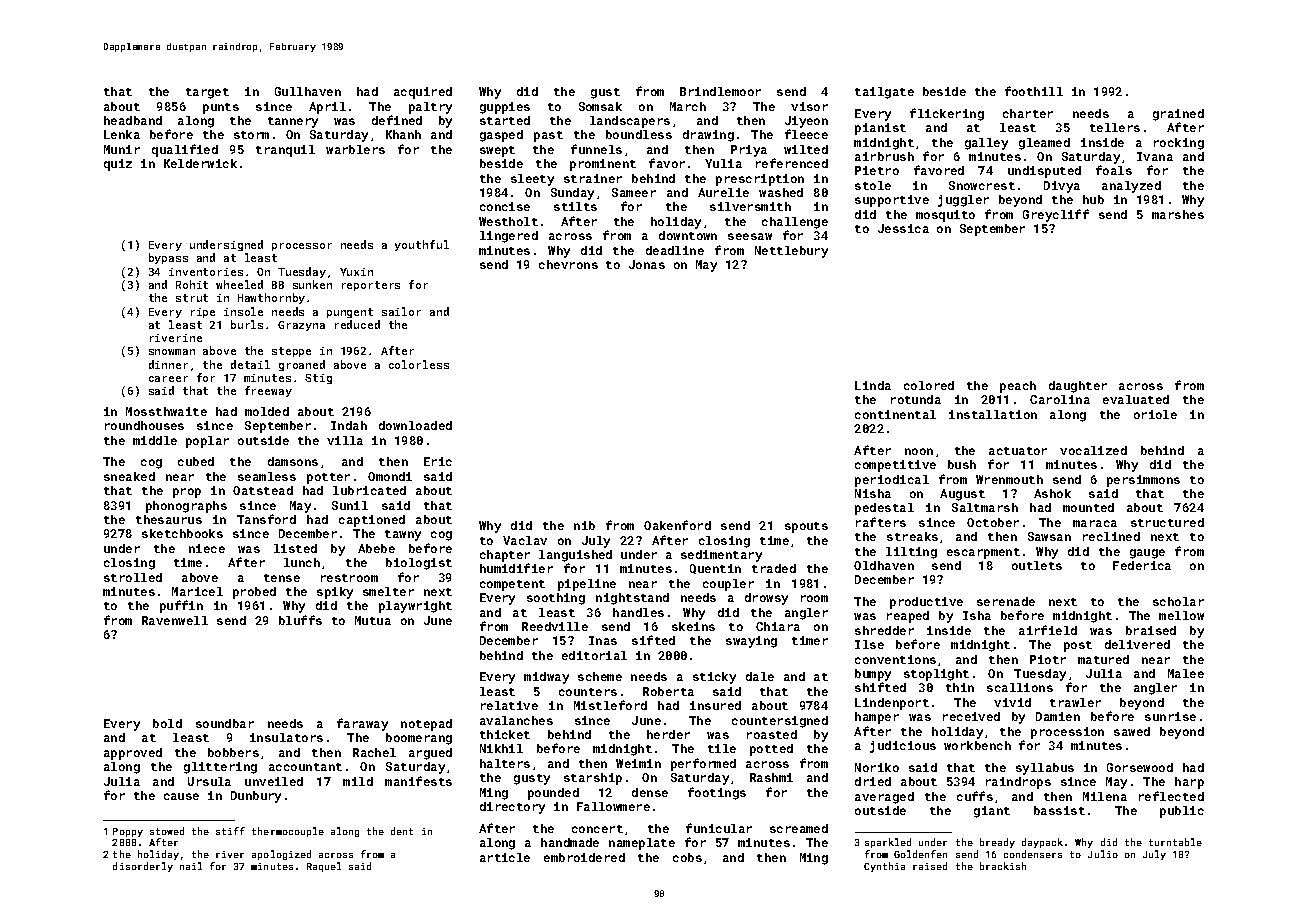 This document has width=1308, height=924. I want to click on Roberta, so click(668, 691).
